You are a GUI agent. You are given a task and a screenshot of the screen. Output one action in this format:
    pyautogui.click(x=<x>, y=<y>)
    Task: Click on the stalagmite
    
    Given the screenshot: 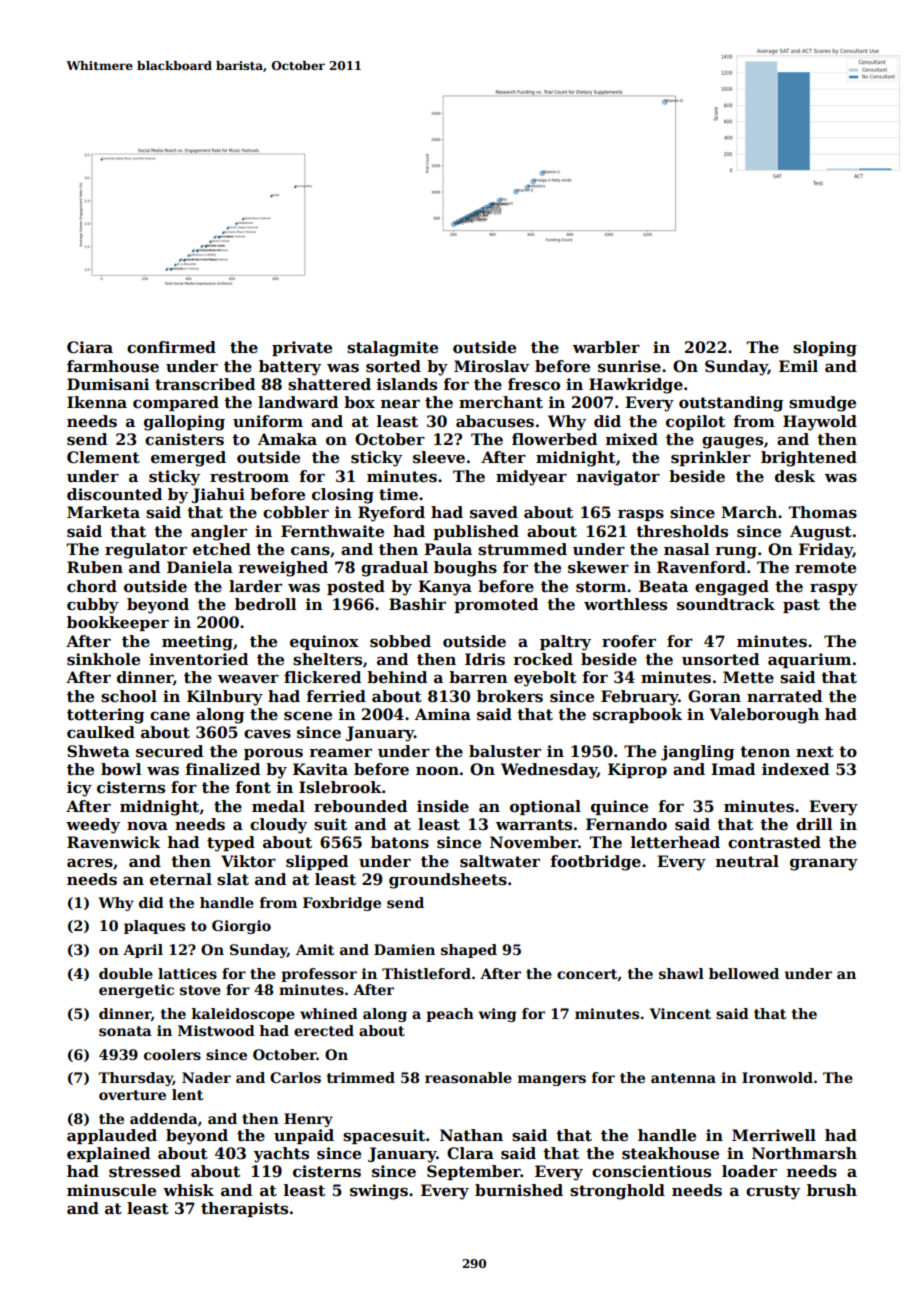 What is the action you would take?
    pyautogui.click(x=392, y=349)
